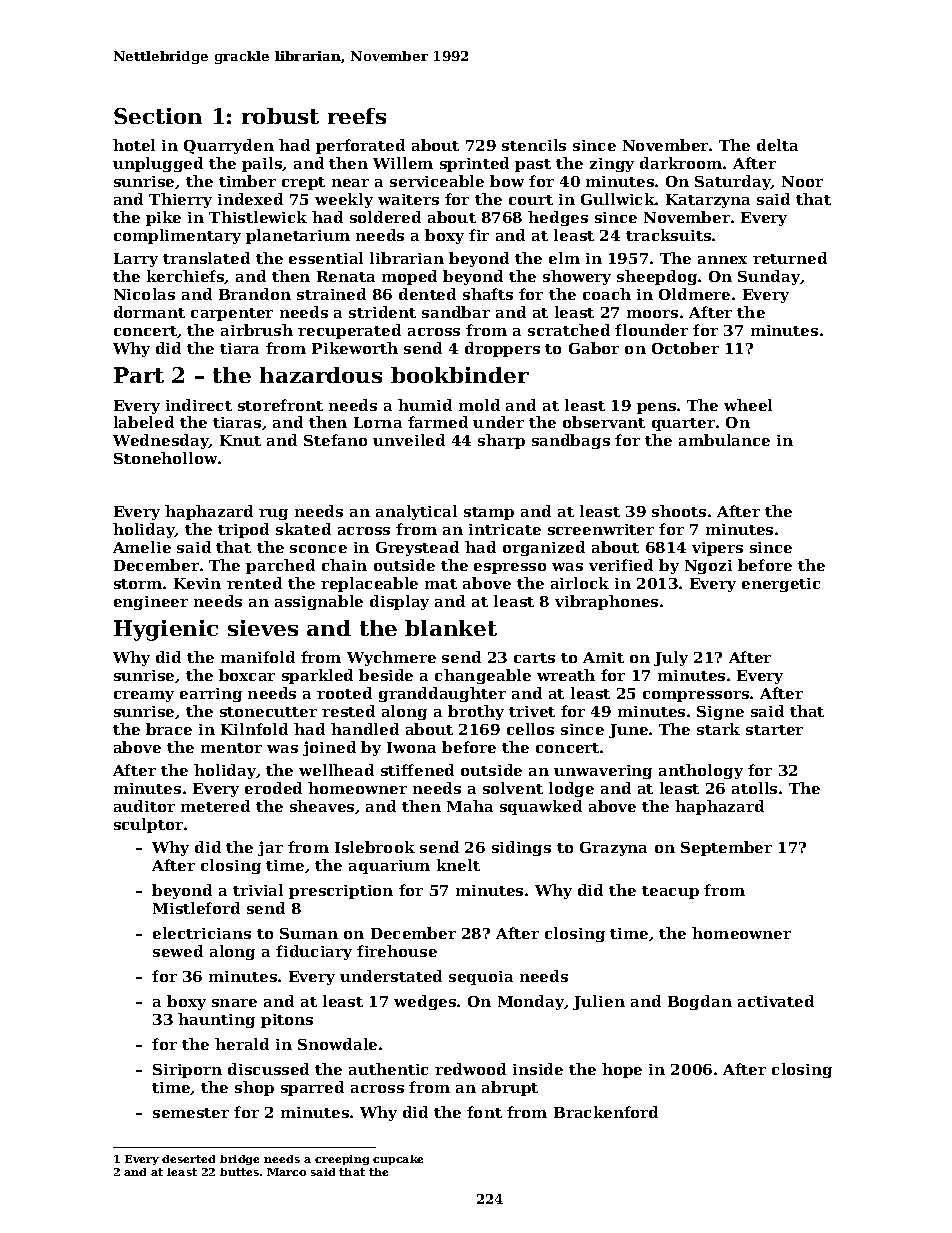  I want to click on eroded, so click(273, 788).
